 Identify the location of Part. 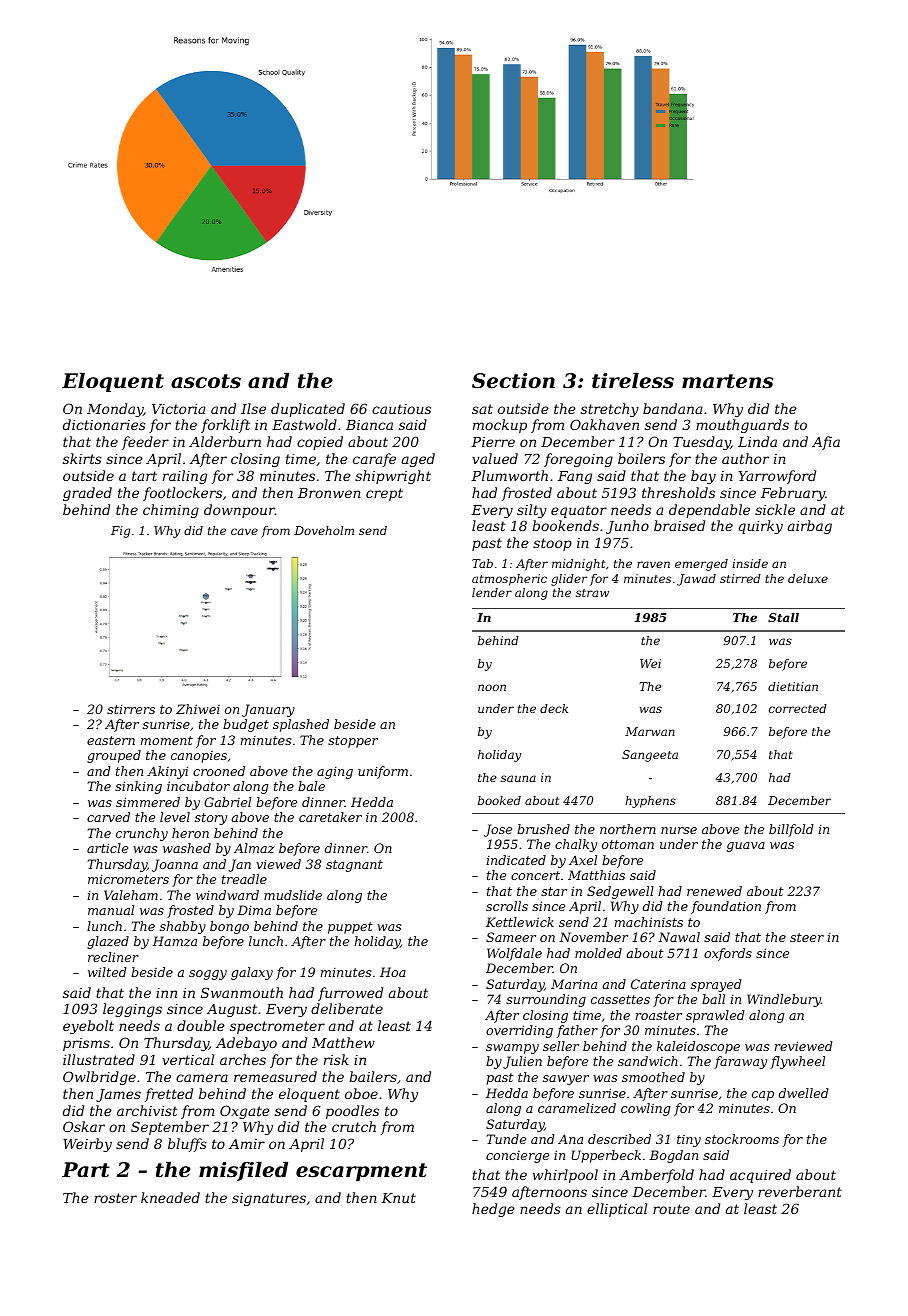
(86, 1170).
